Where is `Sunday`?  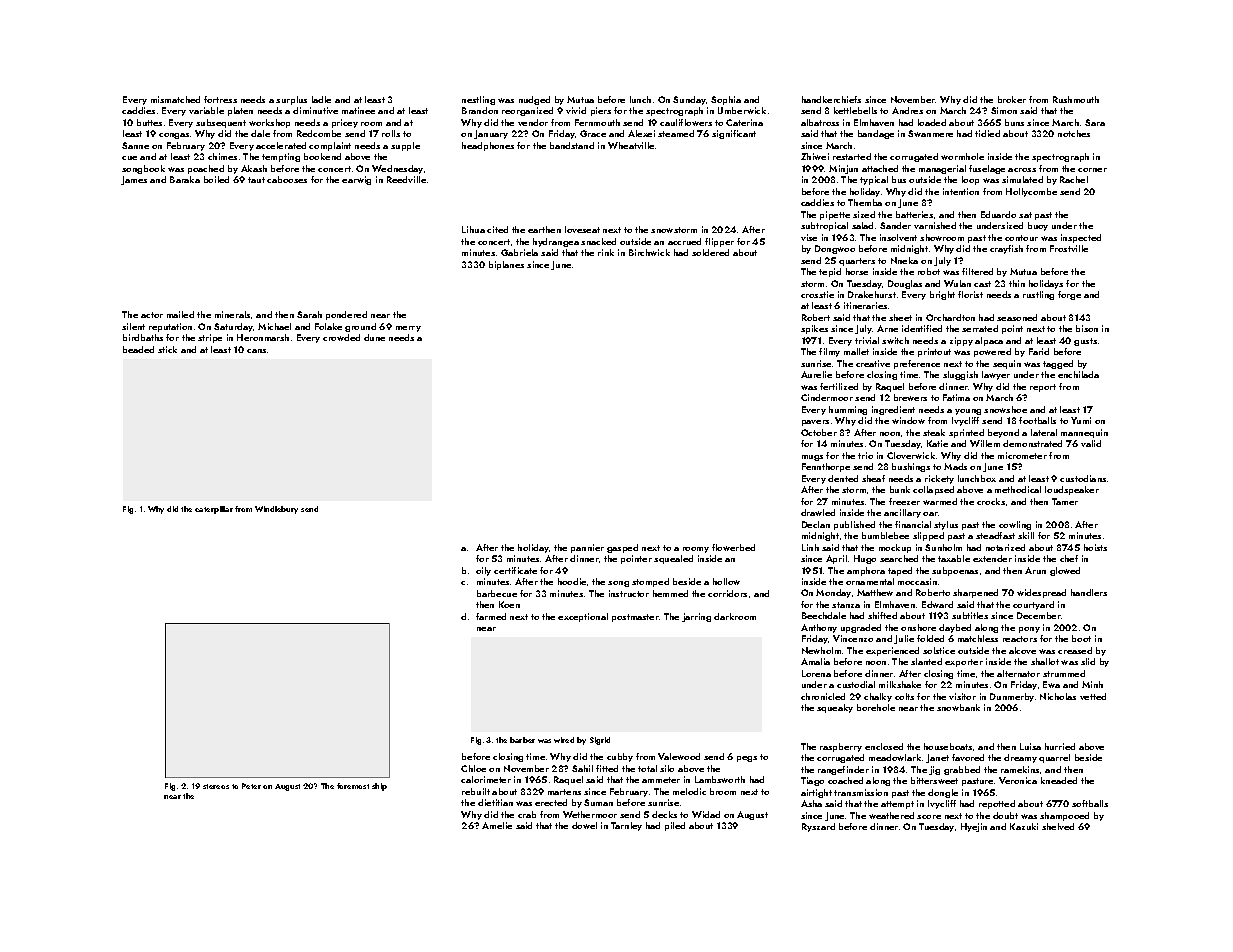
Sunday is located at coordinates (689, 100).
